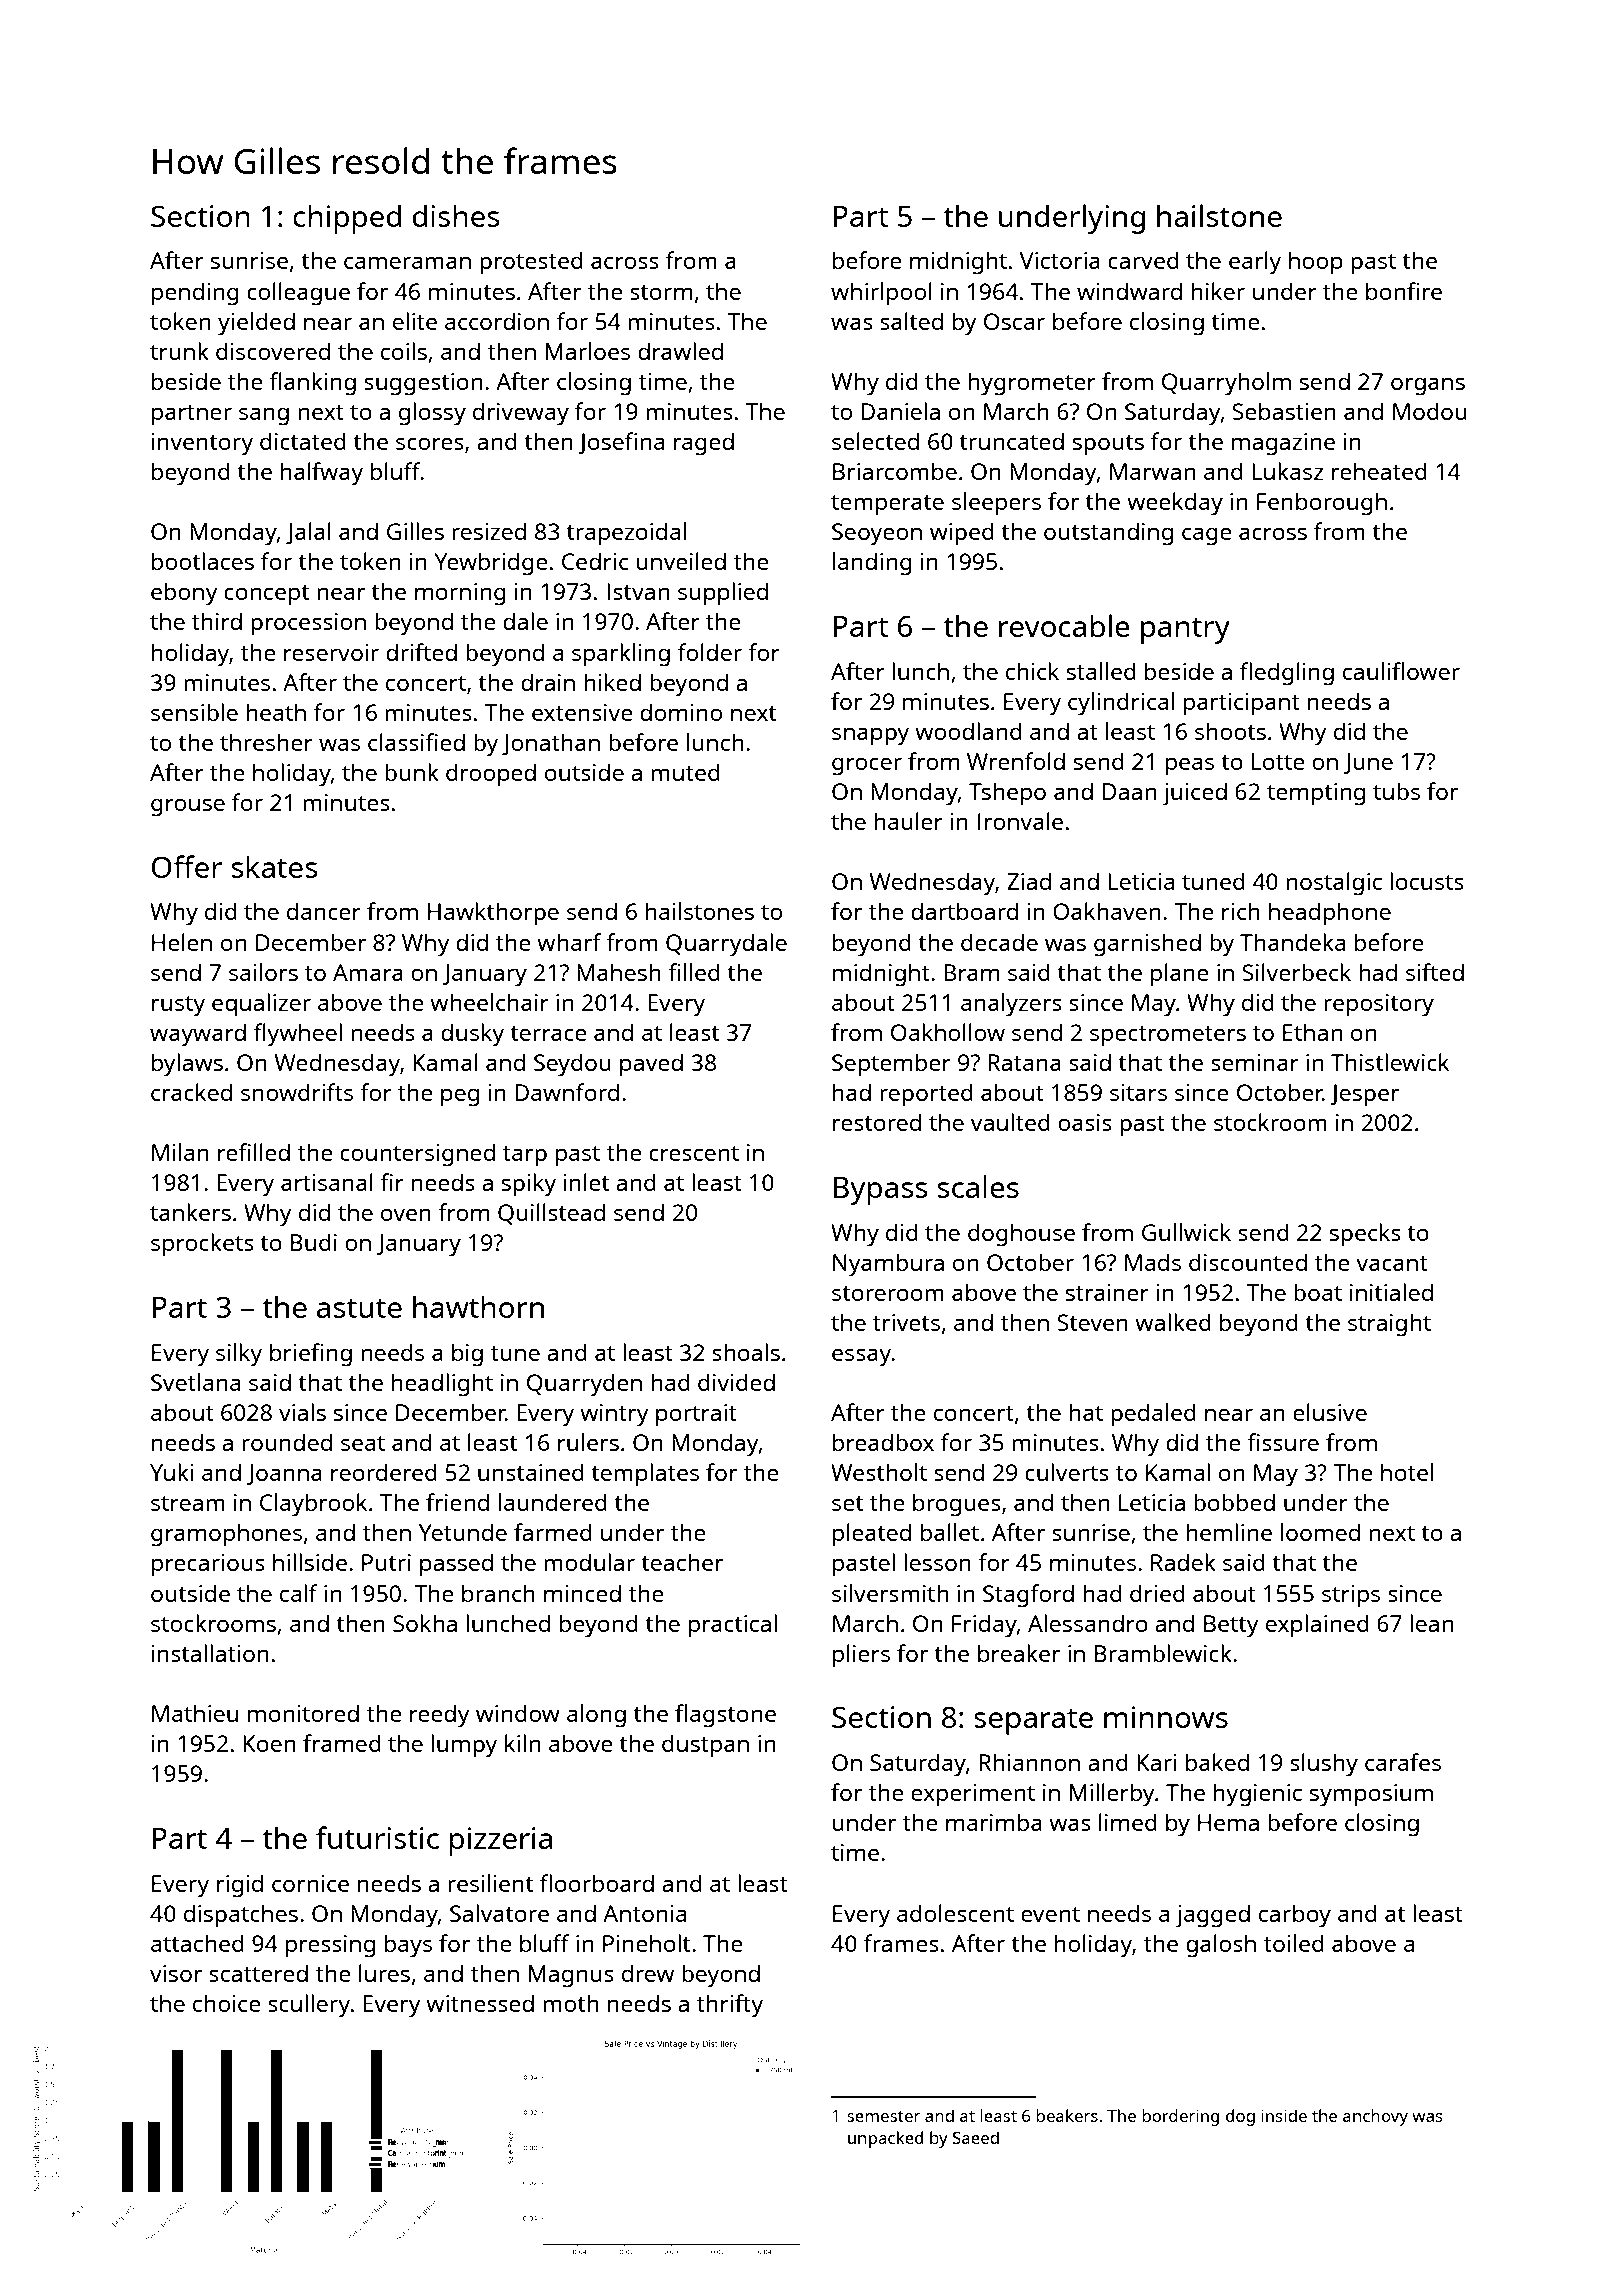  Describe the element at coordinates (480, 2003) in the screenshot. I see `witnessed` at that location.
